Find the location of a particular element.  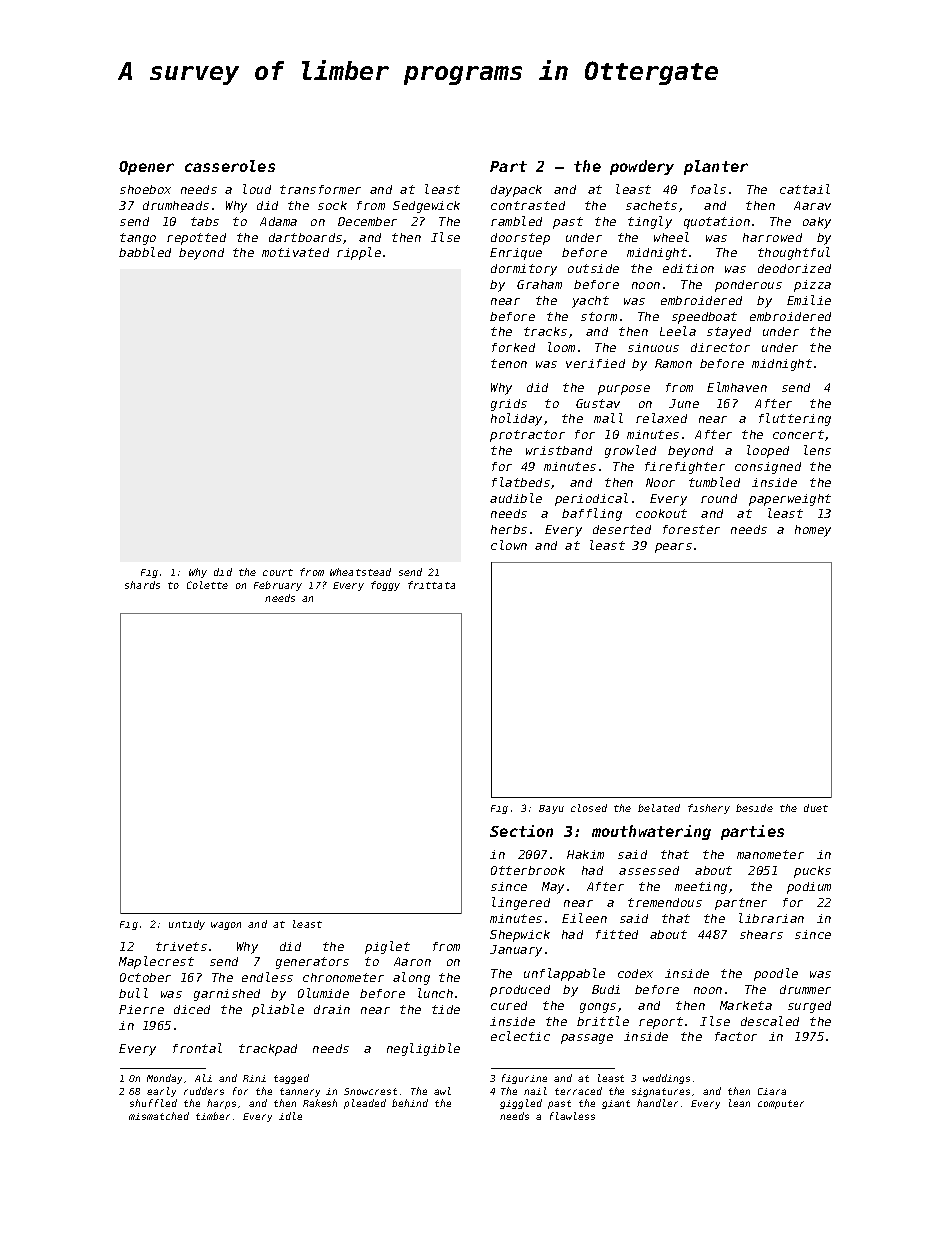

shards is located at coordinates (142, 585).
